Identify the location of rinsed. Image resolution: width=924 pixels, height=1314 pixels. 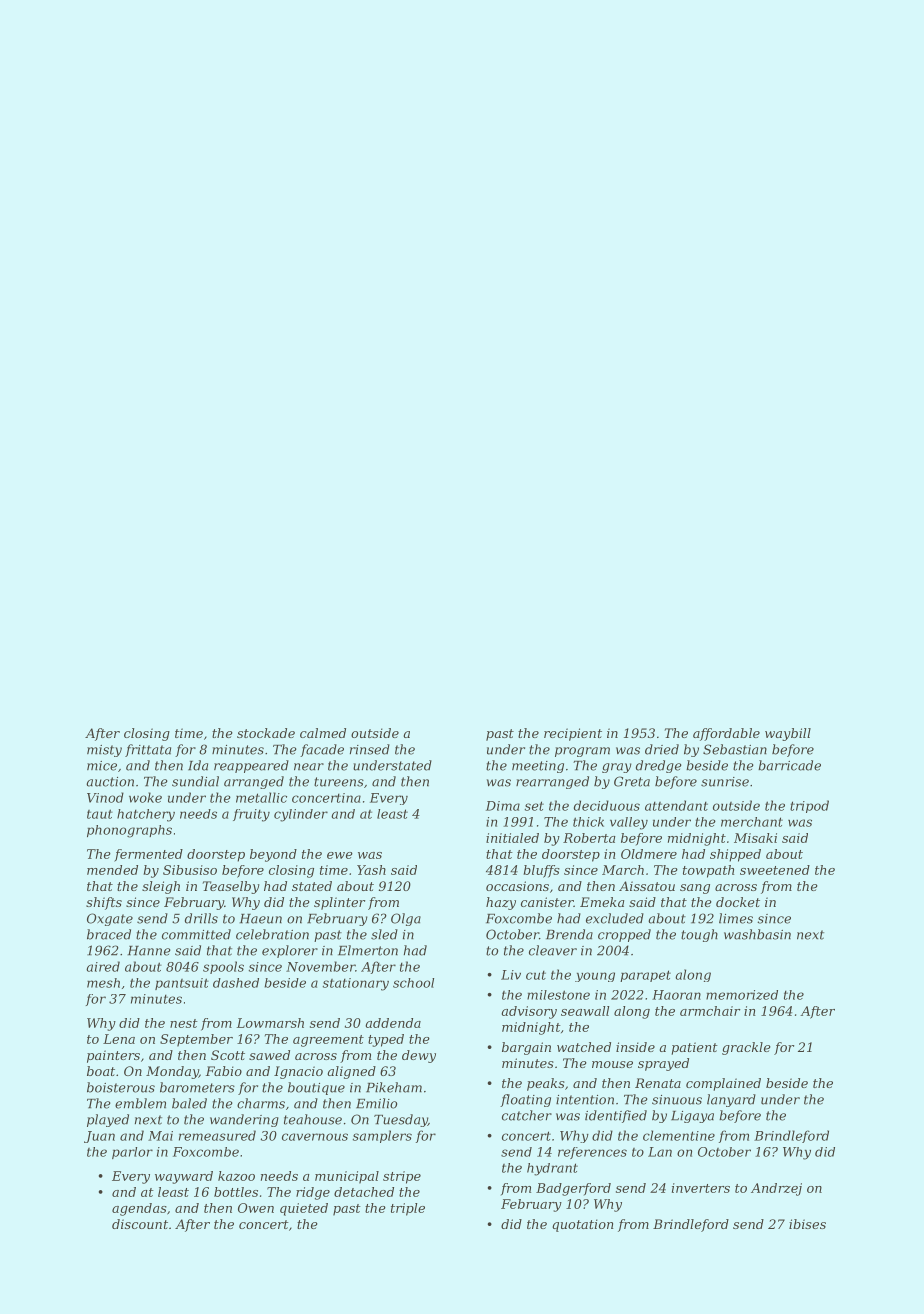
(370, 749).
